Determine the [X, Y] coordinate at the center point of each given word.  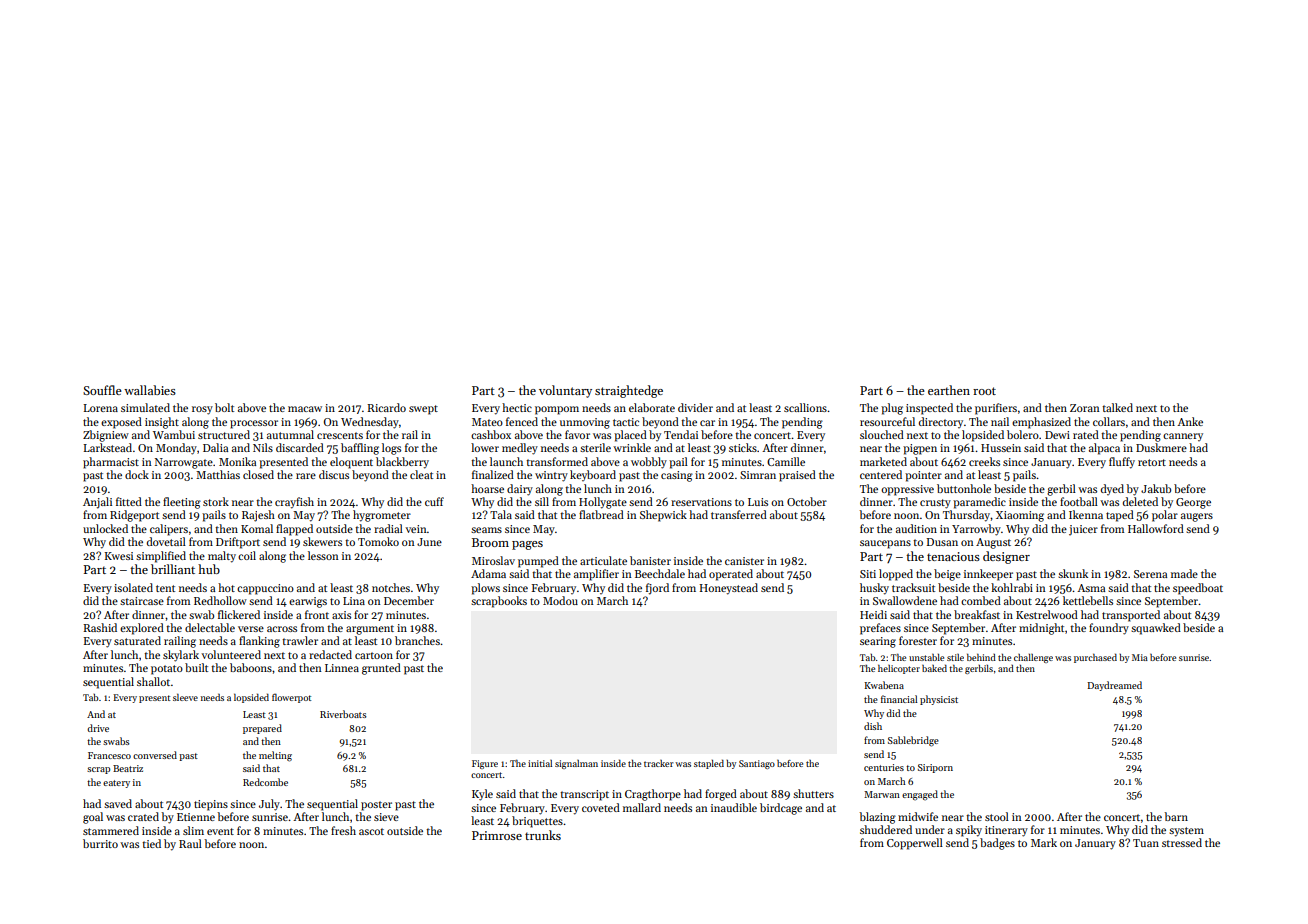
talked [1117, 407]
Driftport [238, 543]
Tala [501, 514]
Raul [190, 843]
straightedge [629, 391]
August [993, 543]
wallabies [150, 390]
